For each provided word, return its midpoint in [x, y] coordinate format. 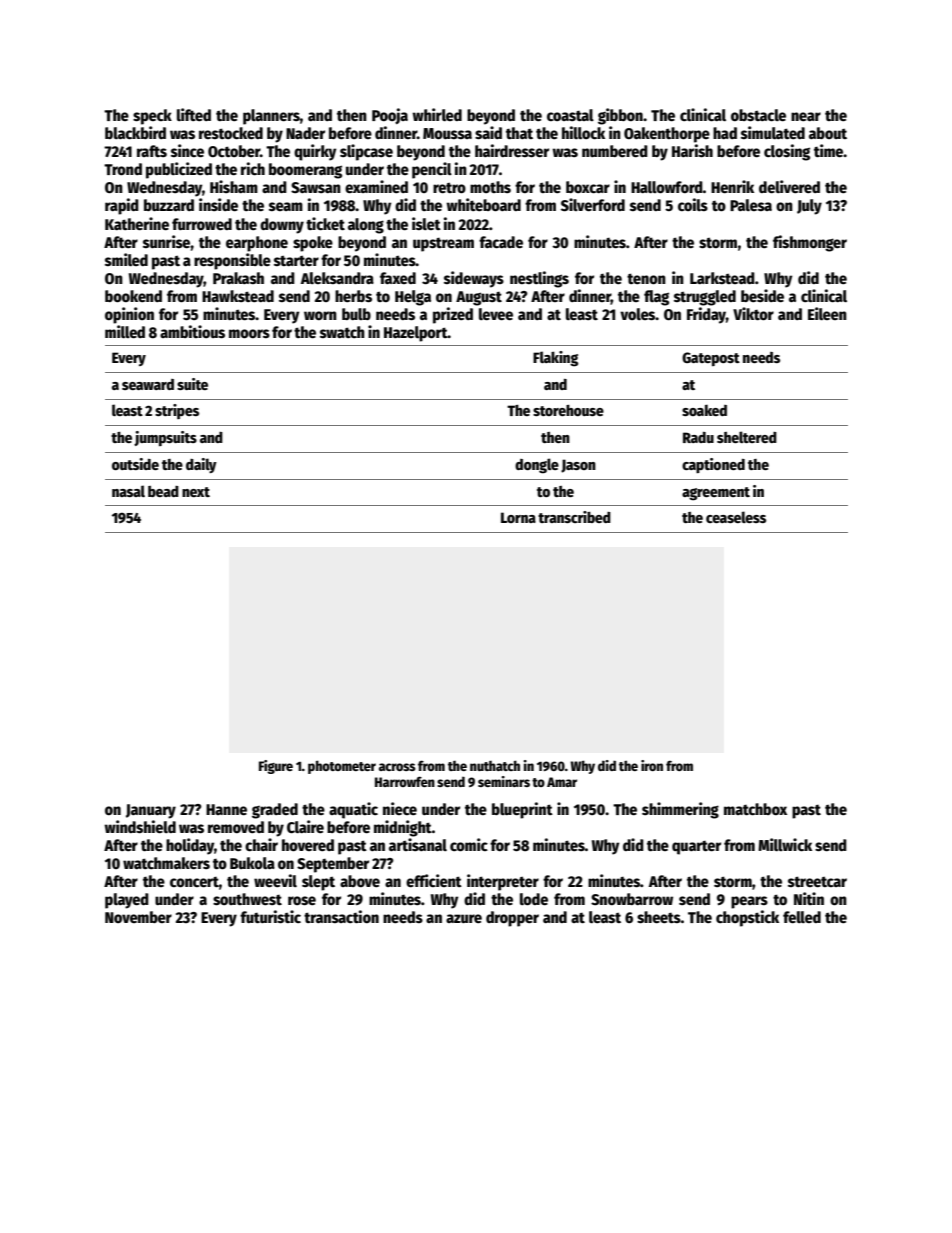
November [138, 917]
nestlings [539, 279]
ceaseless [736, 517]
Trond [123, 169]
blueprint [522, 810]
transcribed [574, 517]
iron [652, 765]
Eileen [827, 313]
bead [163, 491]
